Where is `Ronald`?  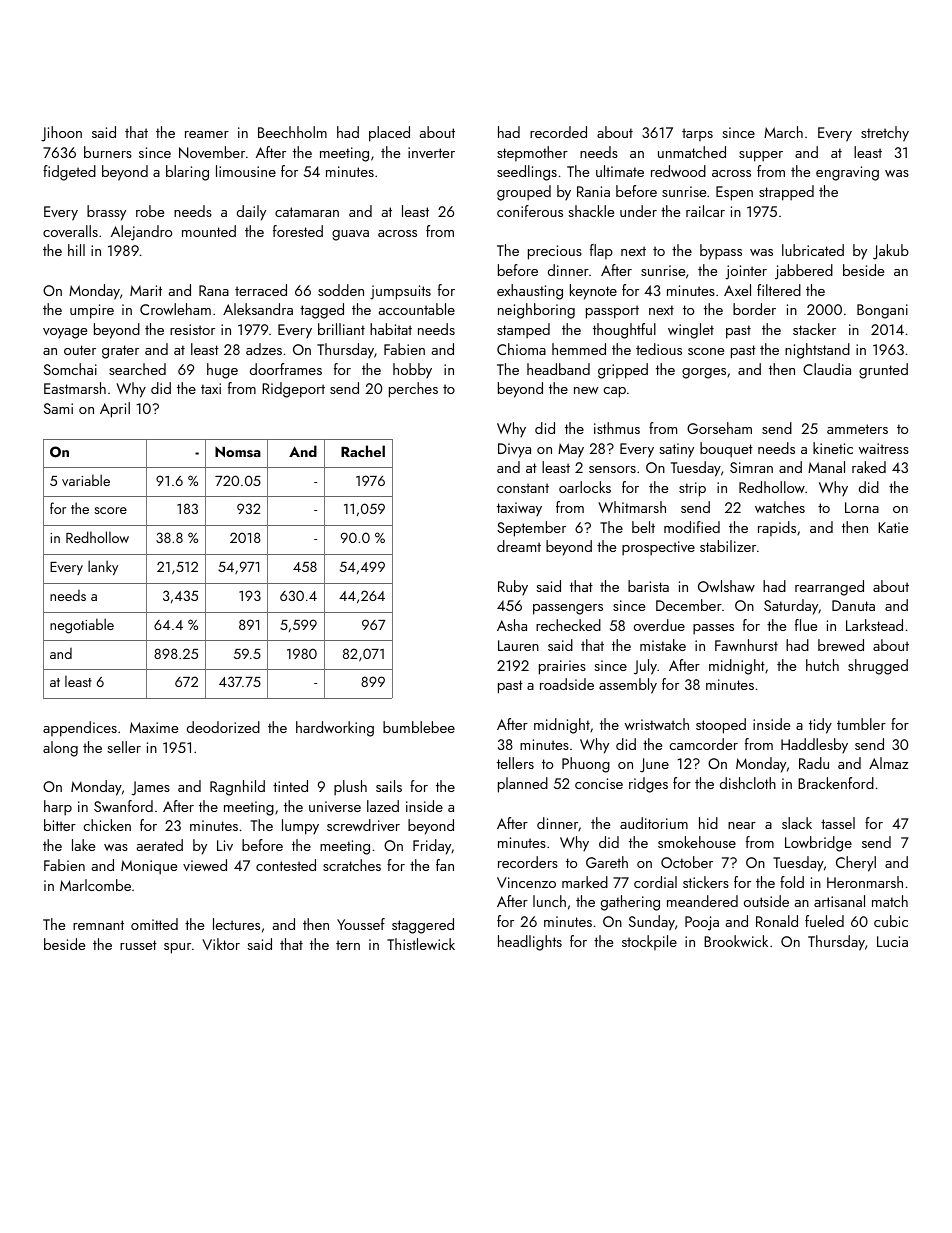
Ronald is located at coordinates (777, 921).
